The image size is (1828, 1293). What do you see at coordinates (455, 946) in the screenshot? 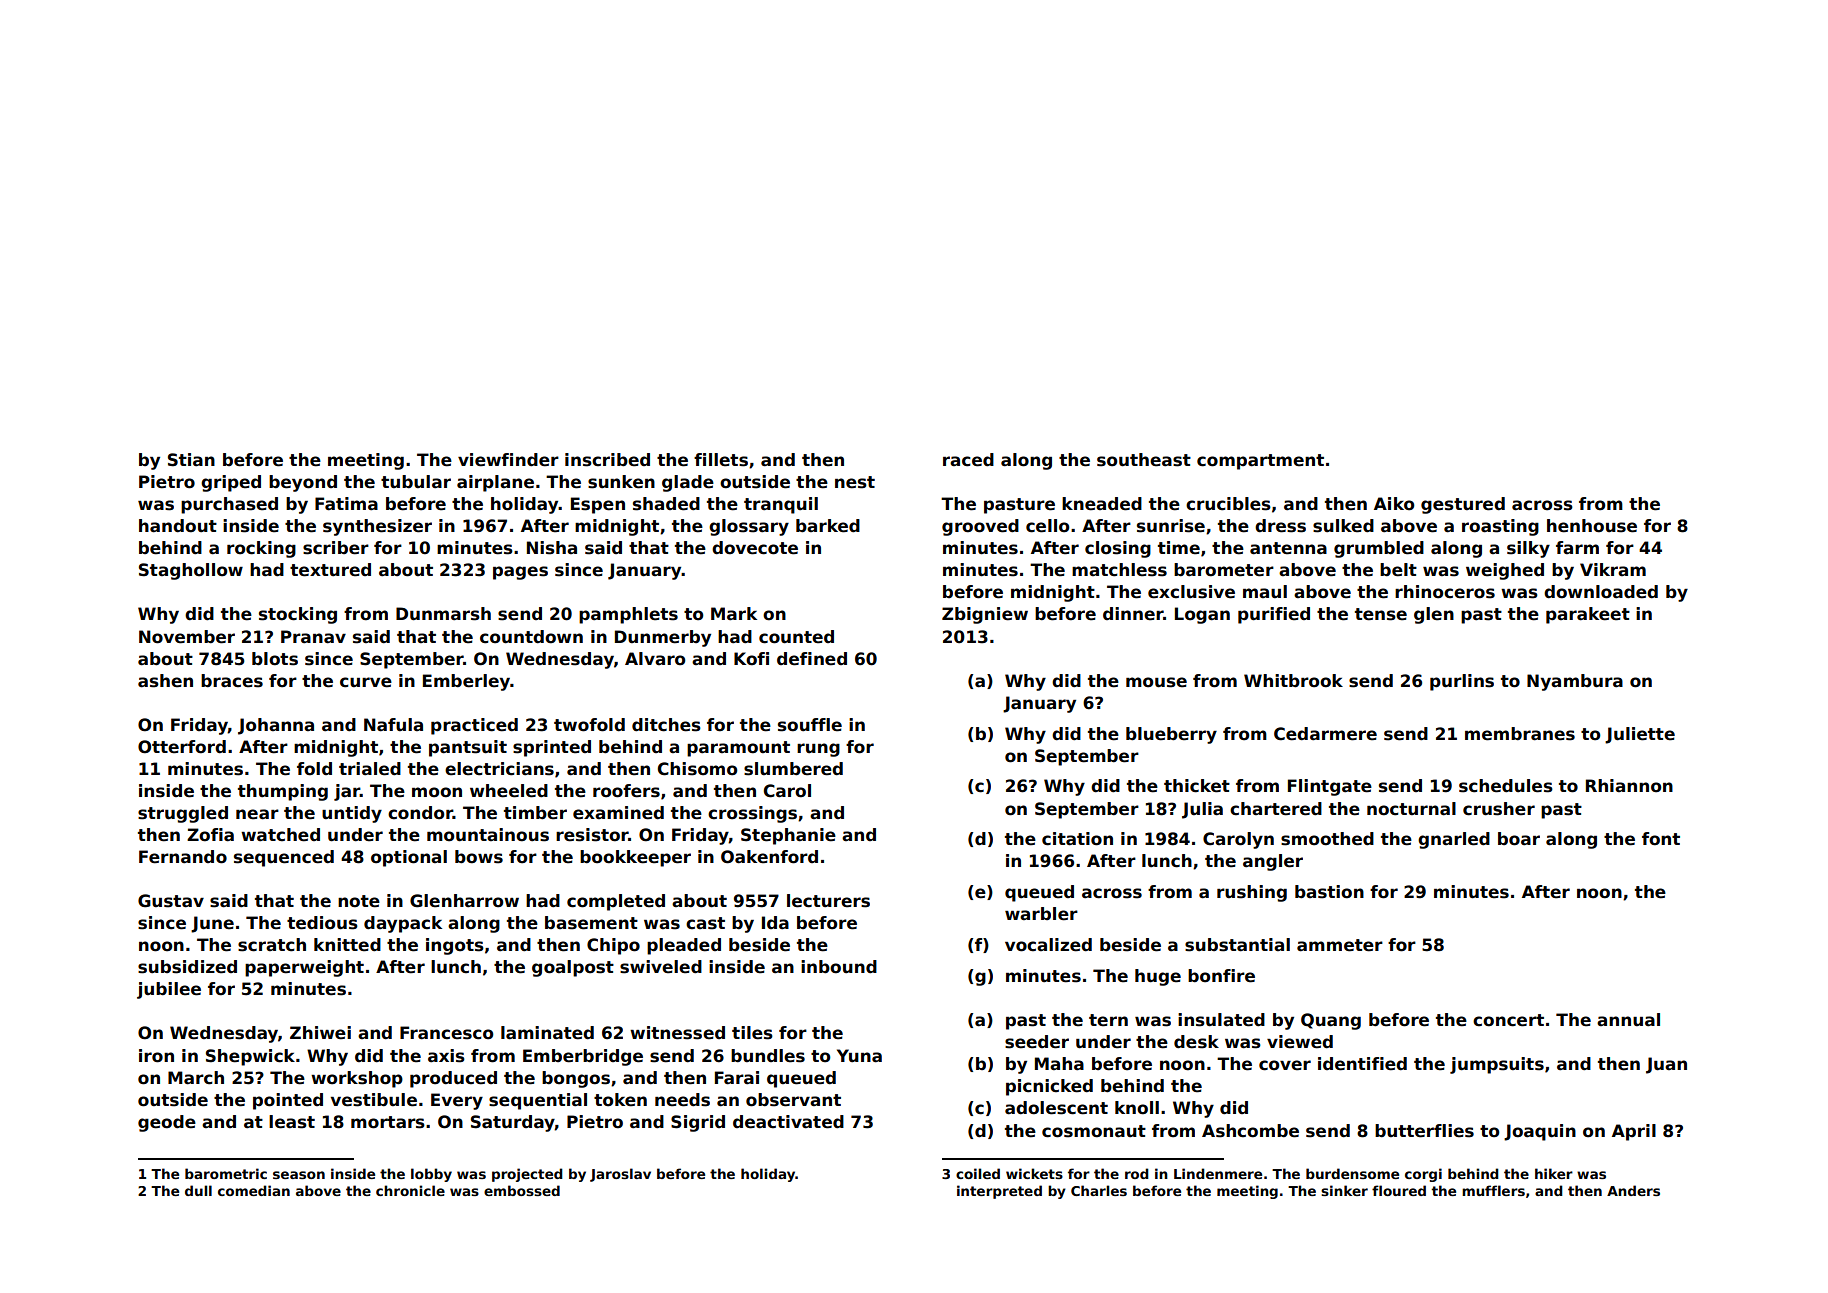
I see `ingots` at bounding box center [455, 946].
